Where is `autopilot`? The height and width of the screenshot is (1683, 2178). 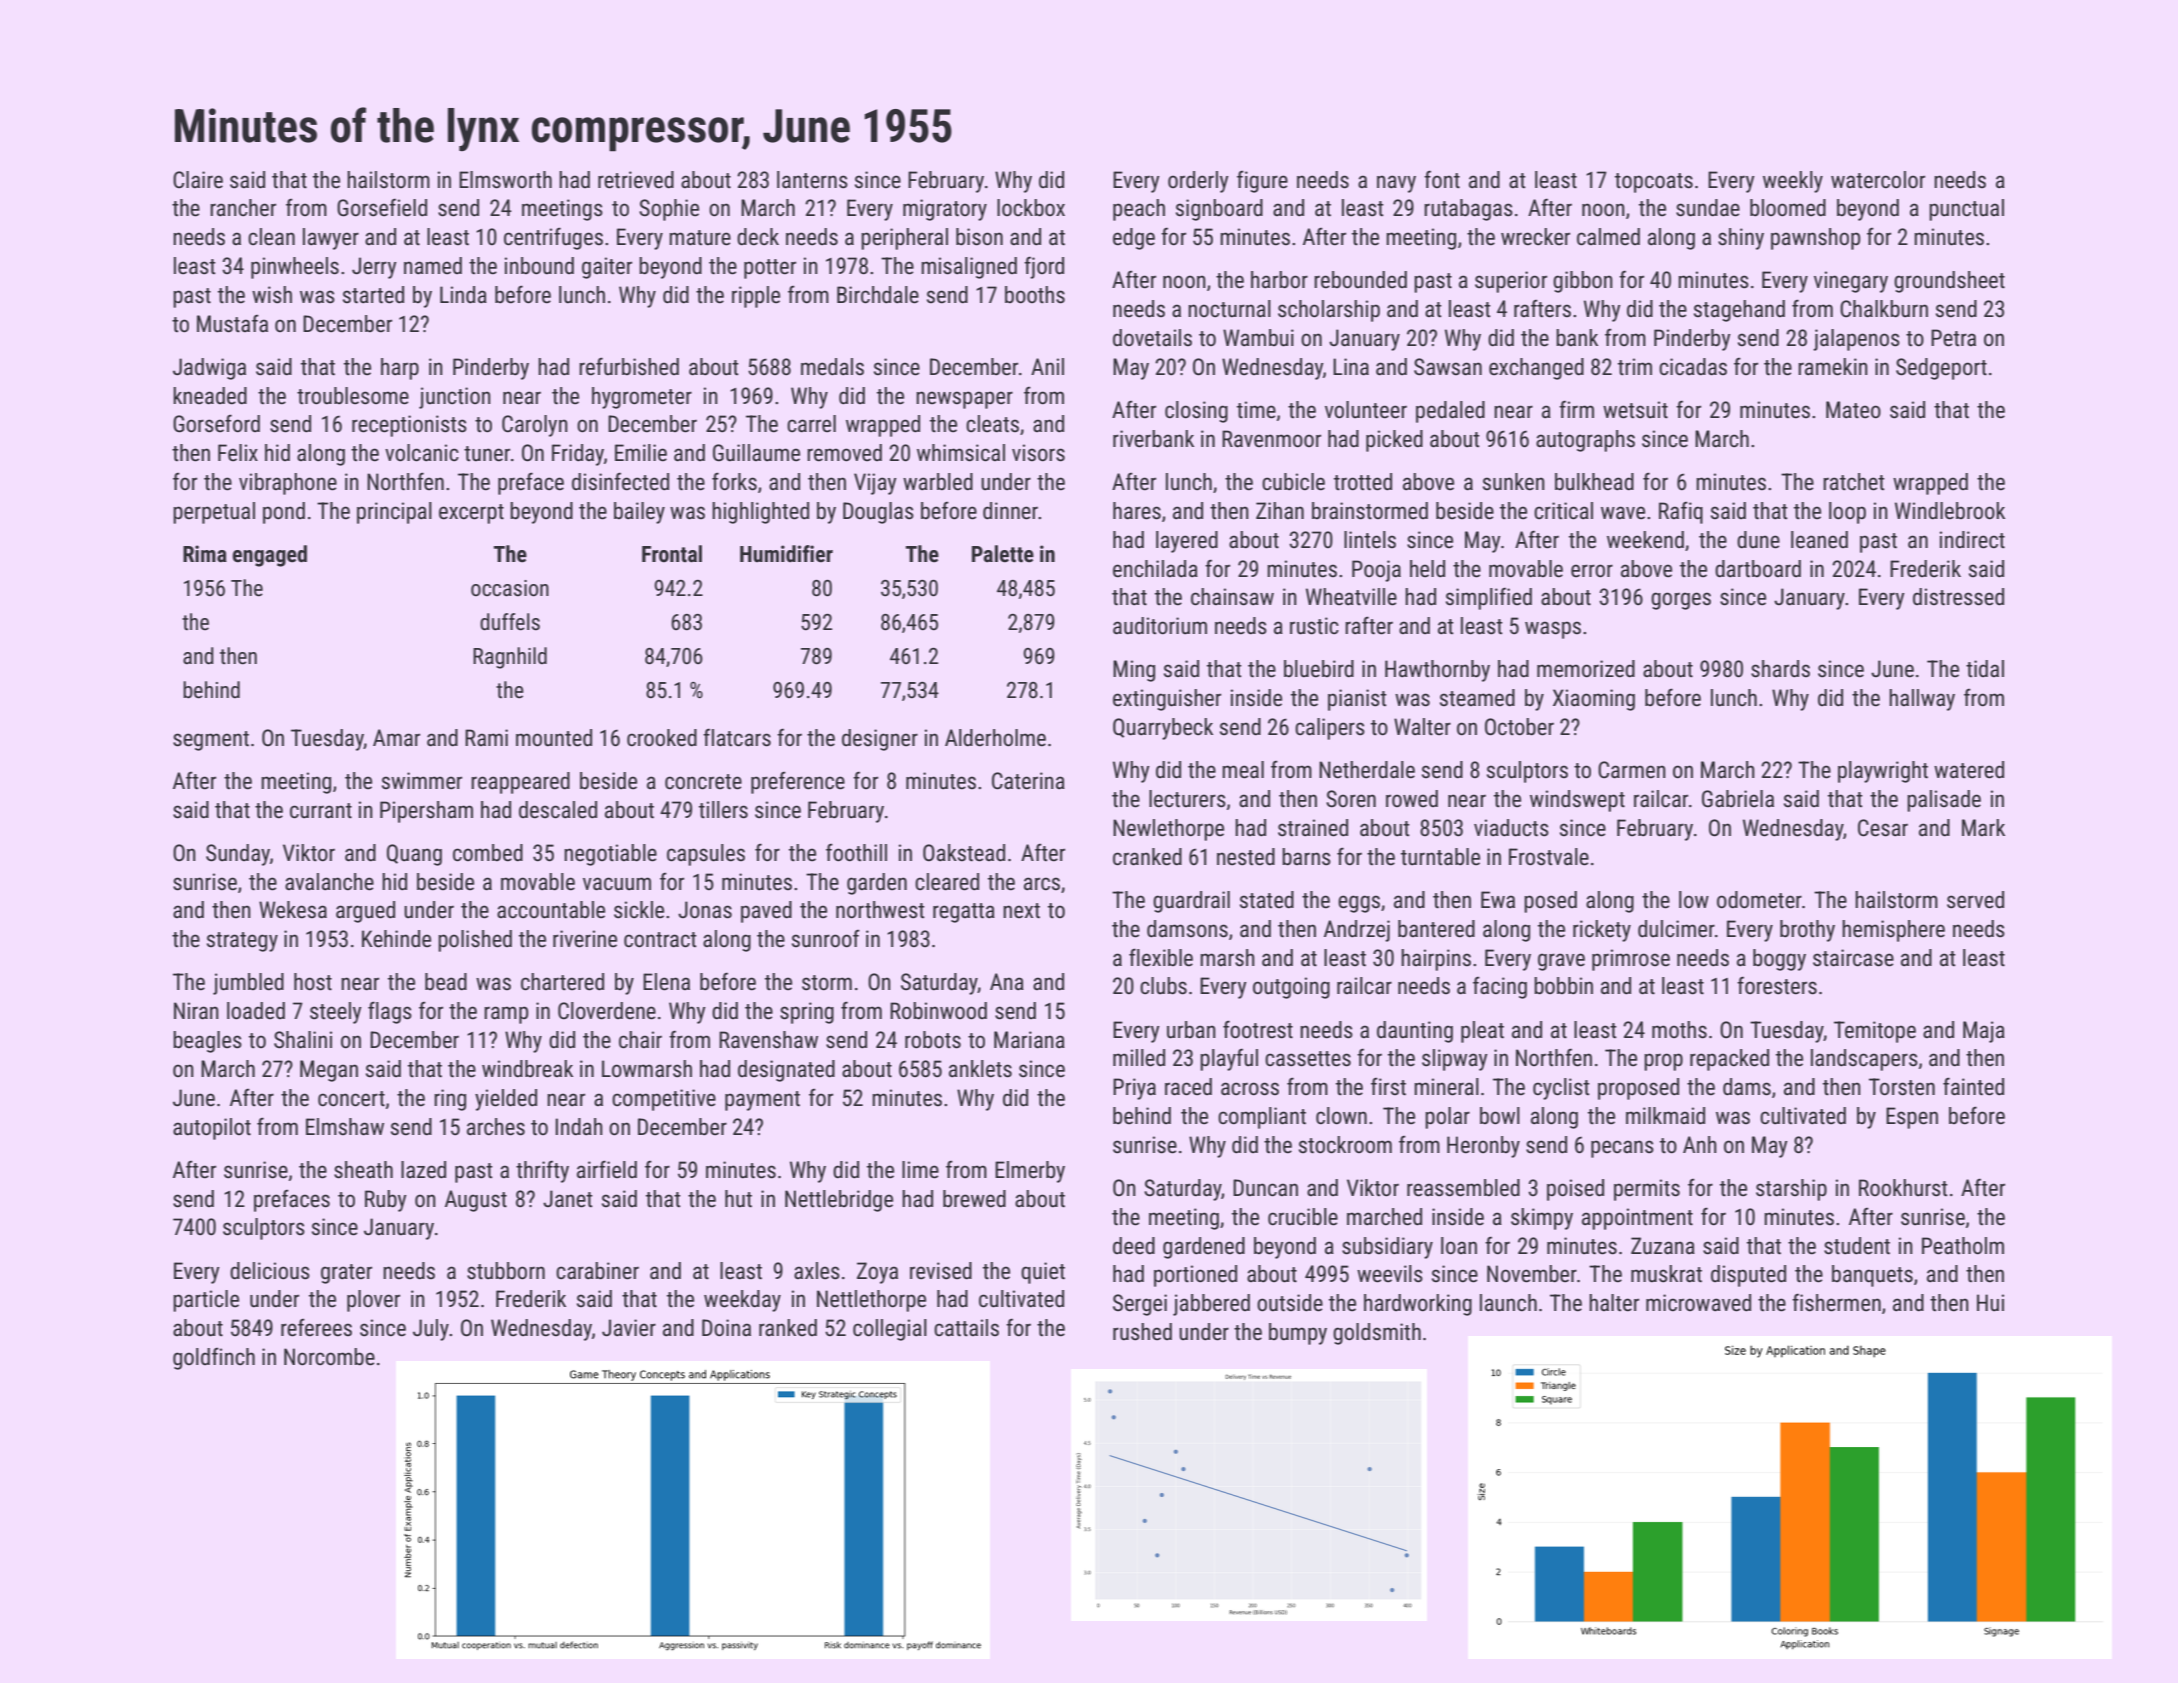
autopilot is located at coordinates (212, 1129).
